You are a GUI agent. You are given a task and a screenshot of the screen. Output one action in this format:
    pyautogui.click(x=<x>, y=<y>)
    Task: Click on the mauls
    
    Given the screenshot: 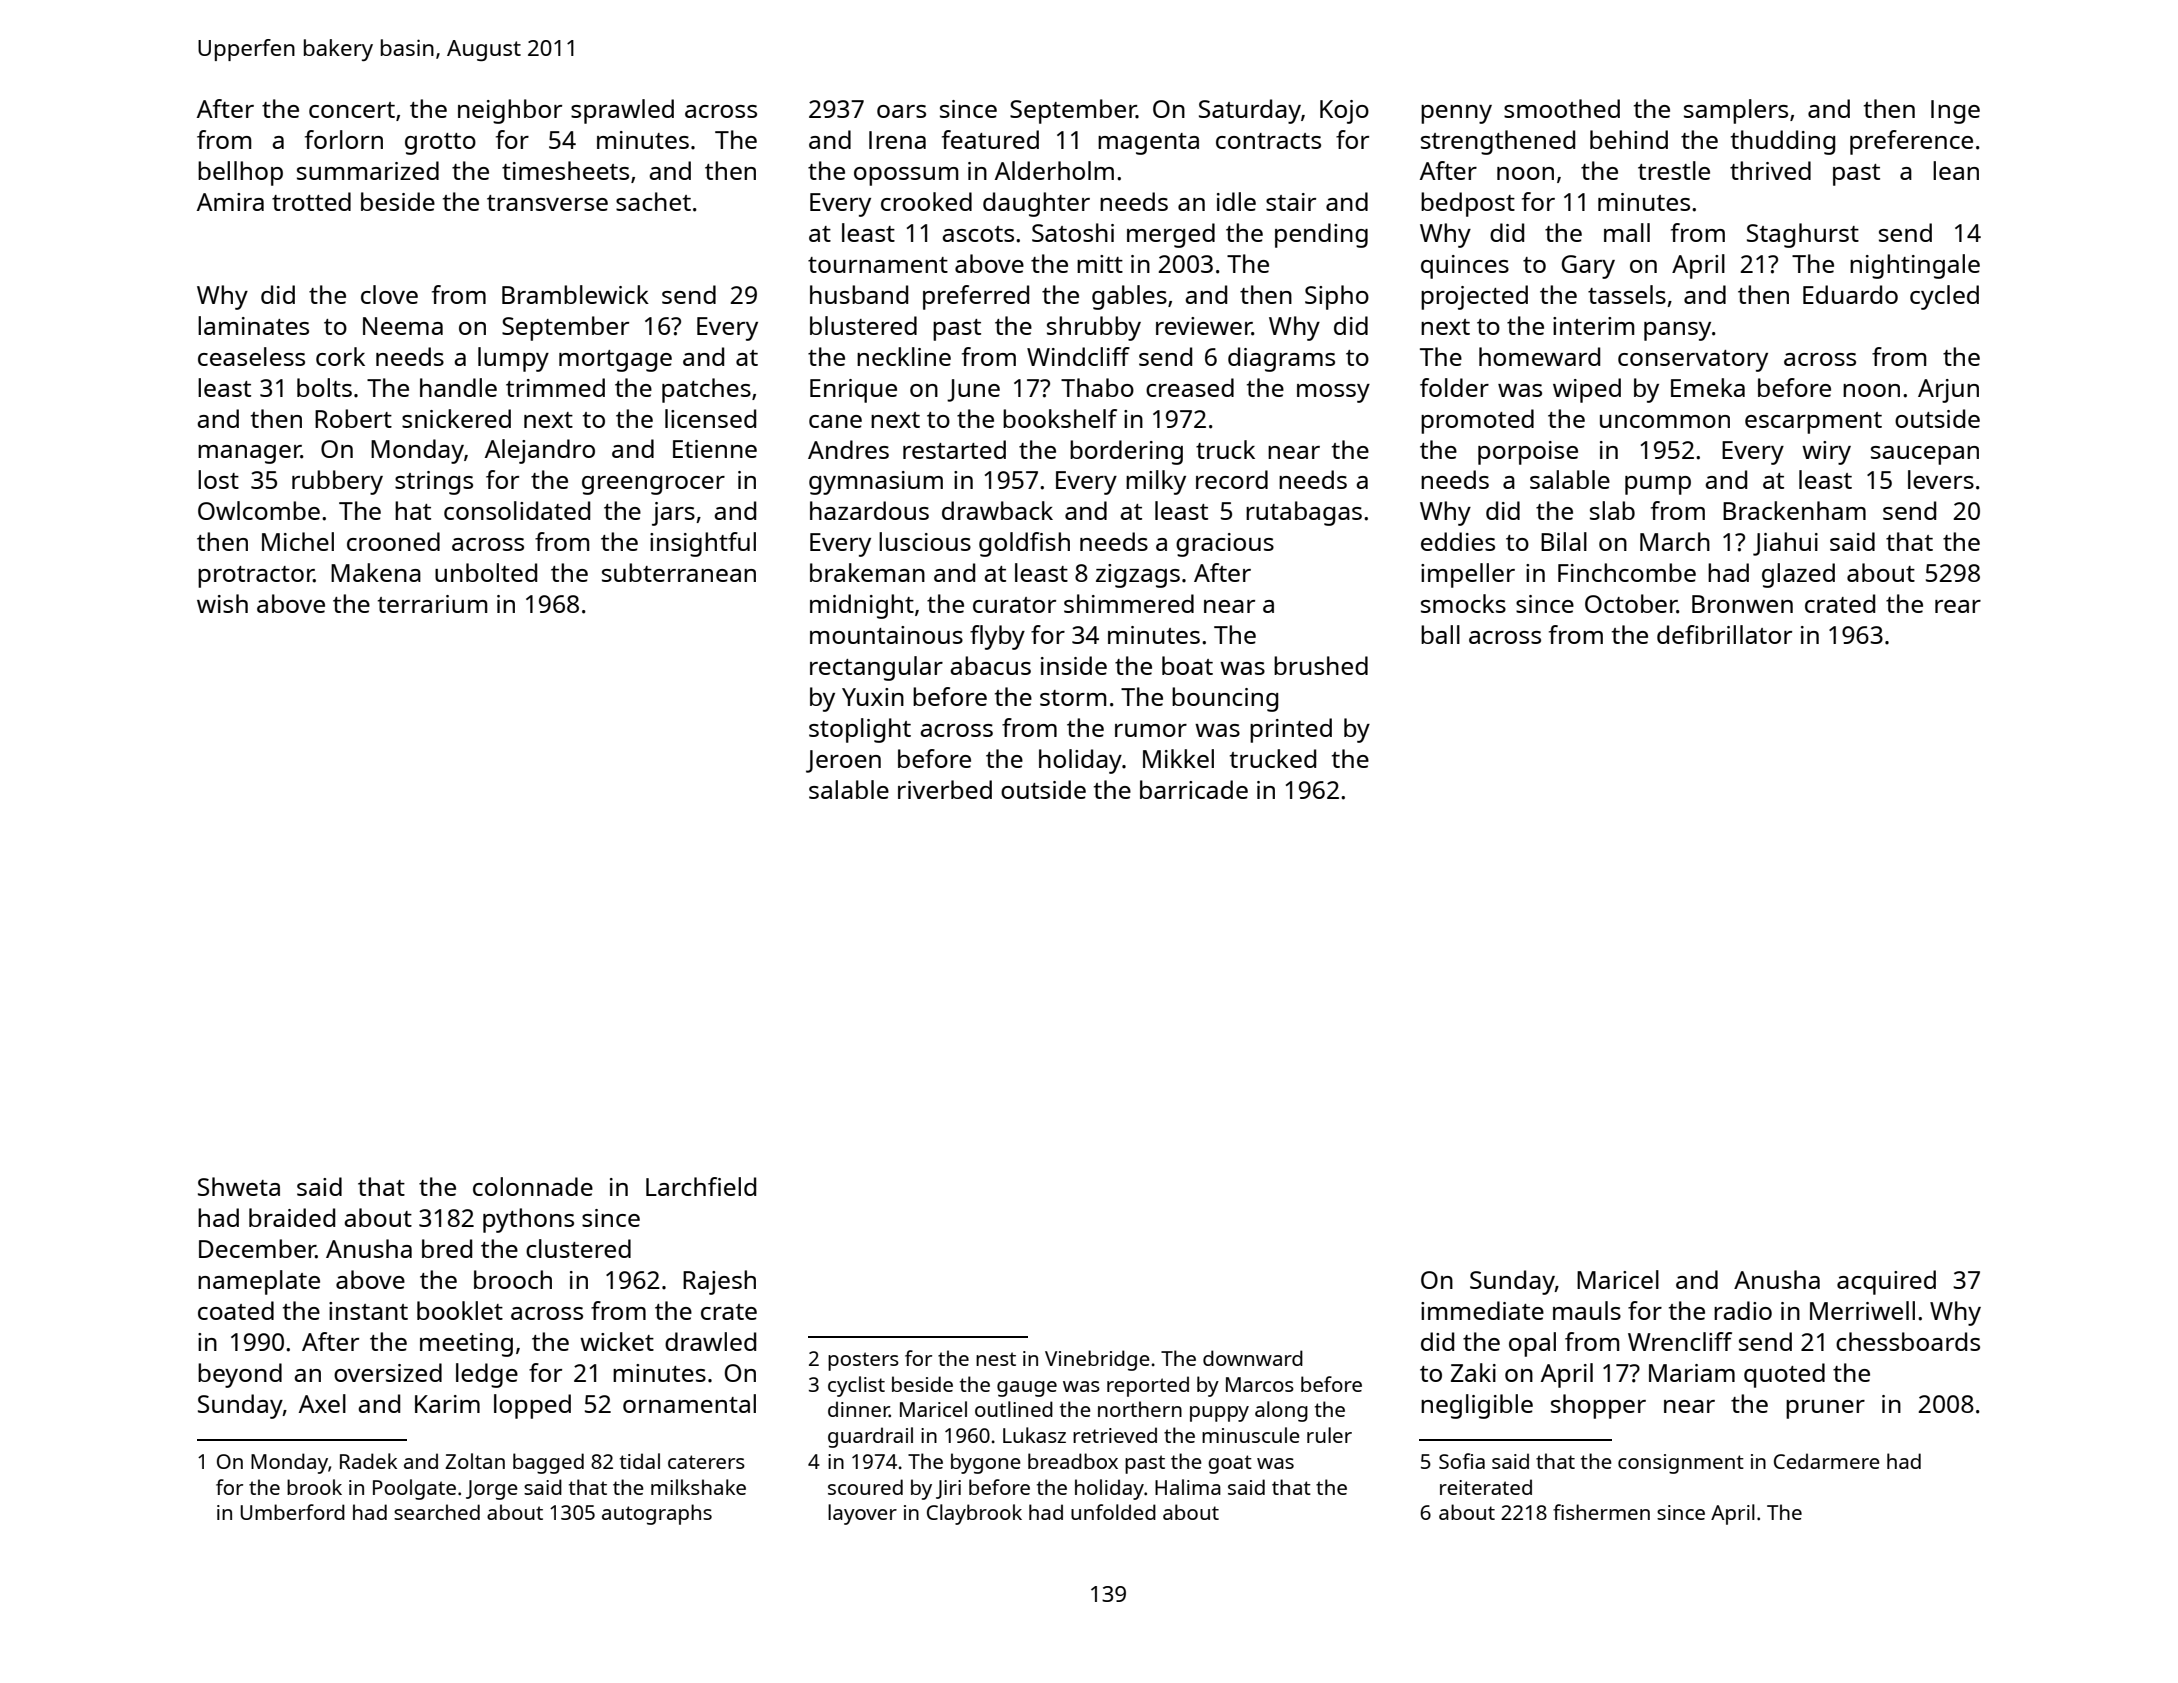 What is the action you would take?
    pyautogui.click(x=1587, y=1310)
